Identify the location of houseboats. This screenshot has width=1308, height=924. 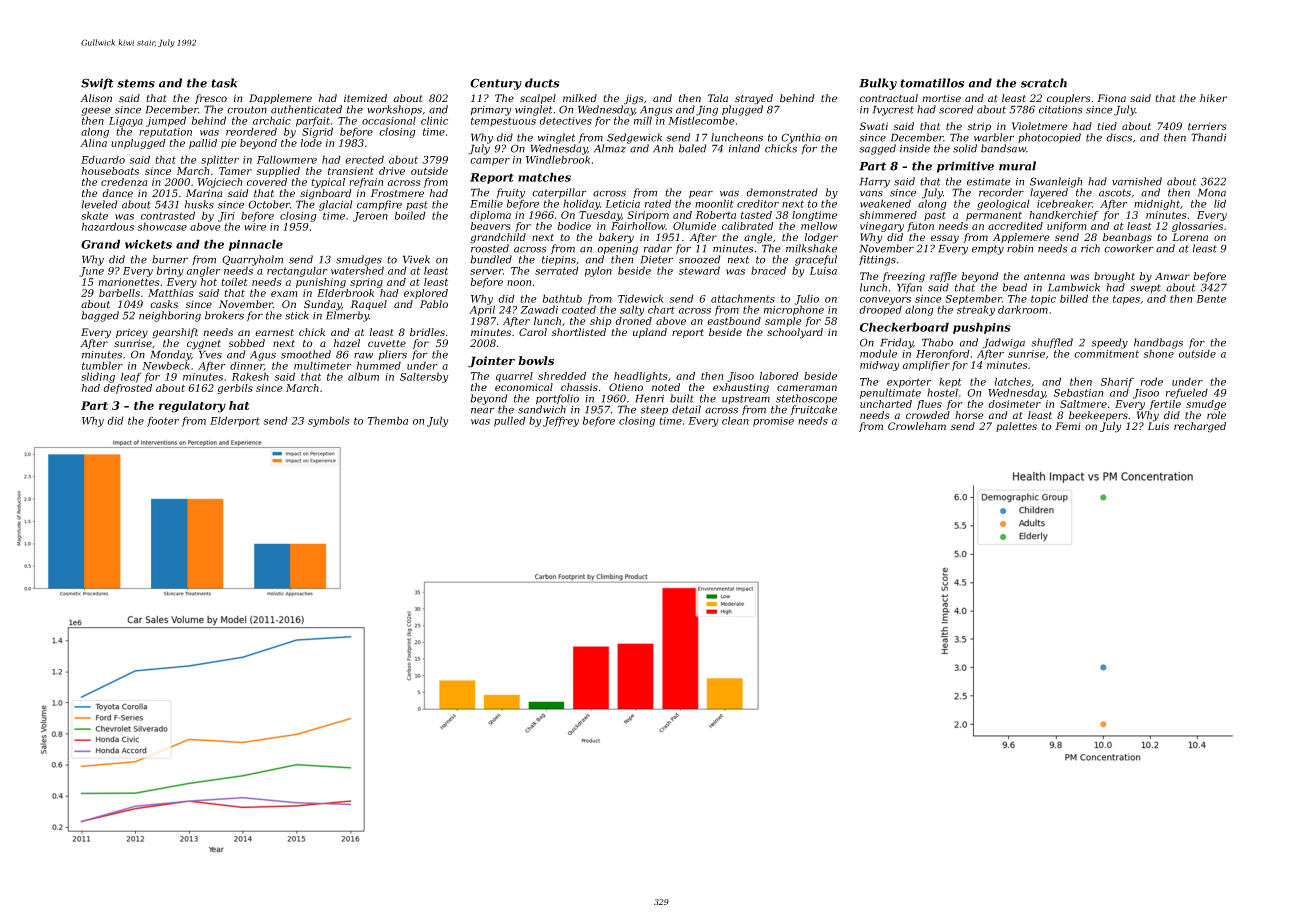
(110, 171).
